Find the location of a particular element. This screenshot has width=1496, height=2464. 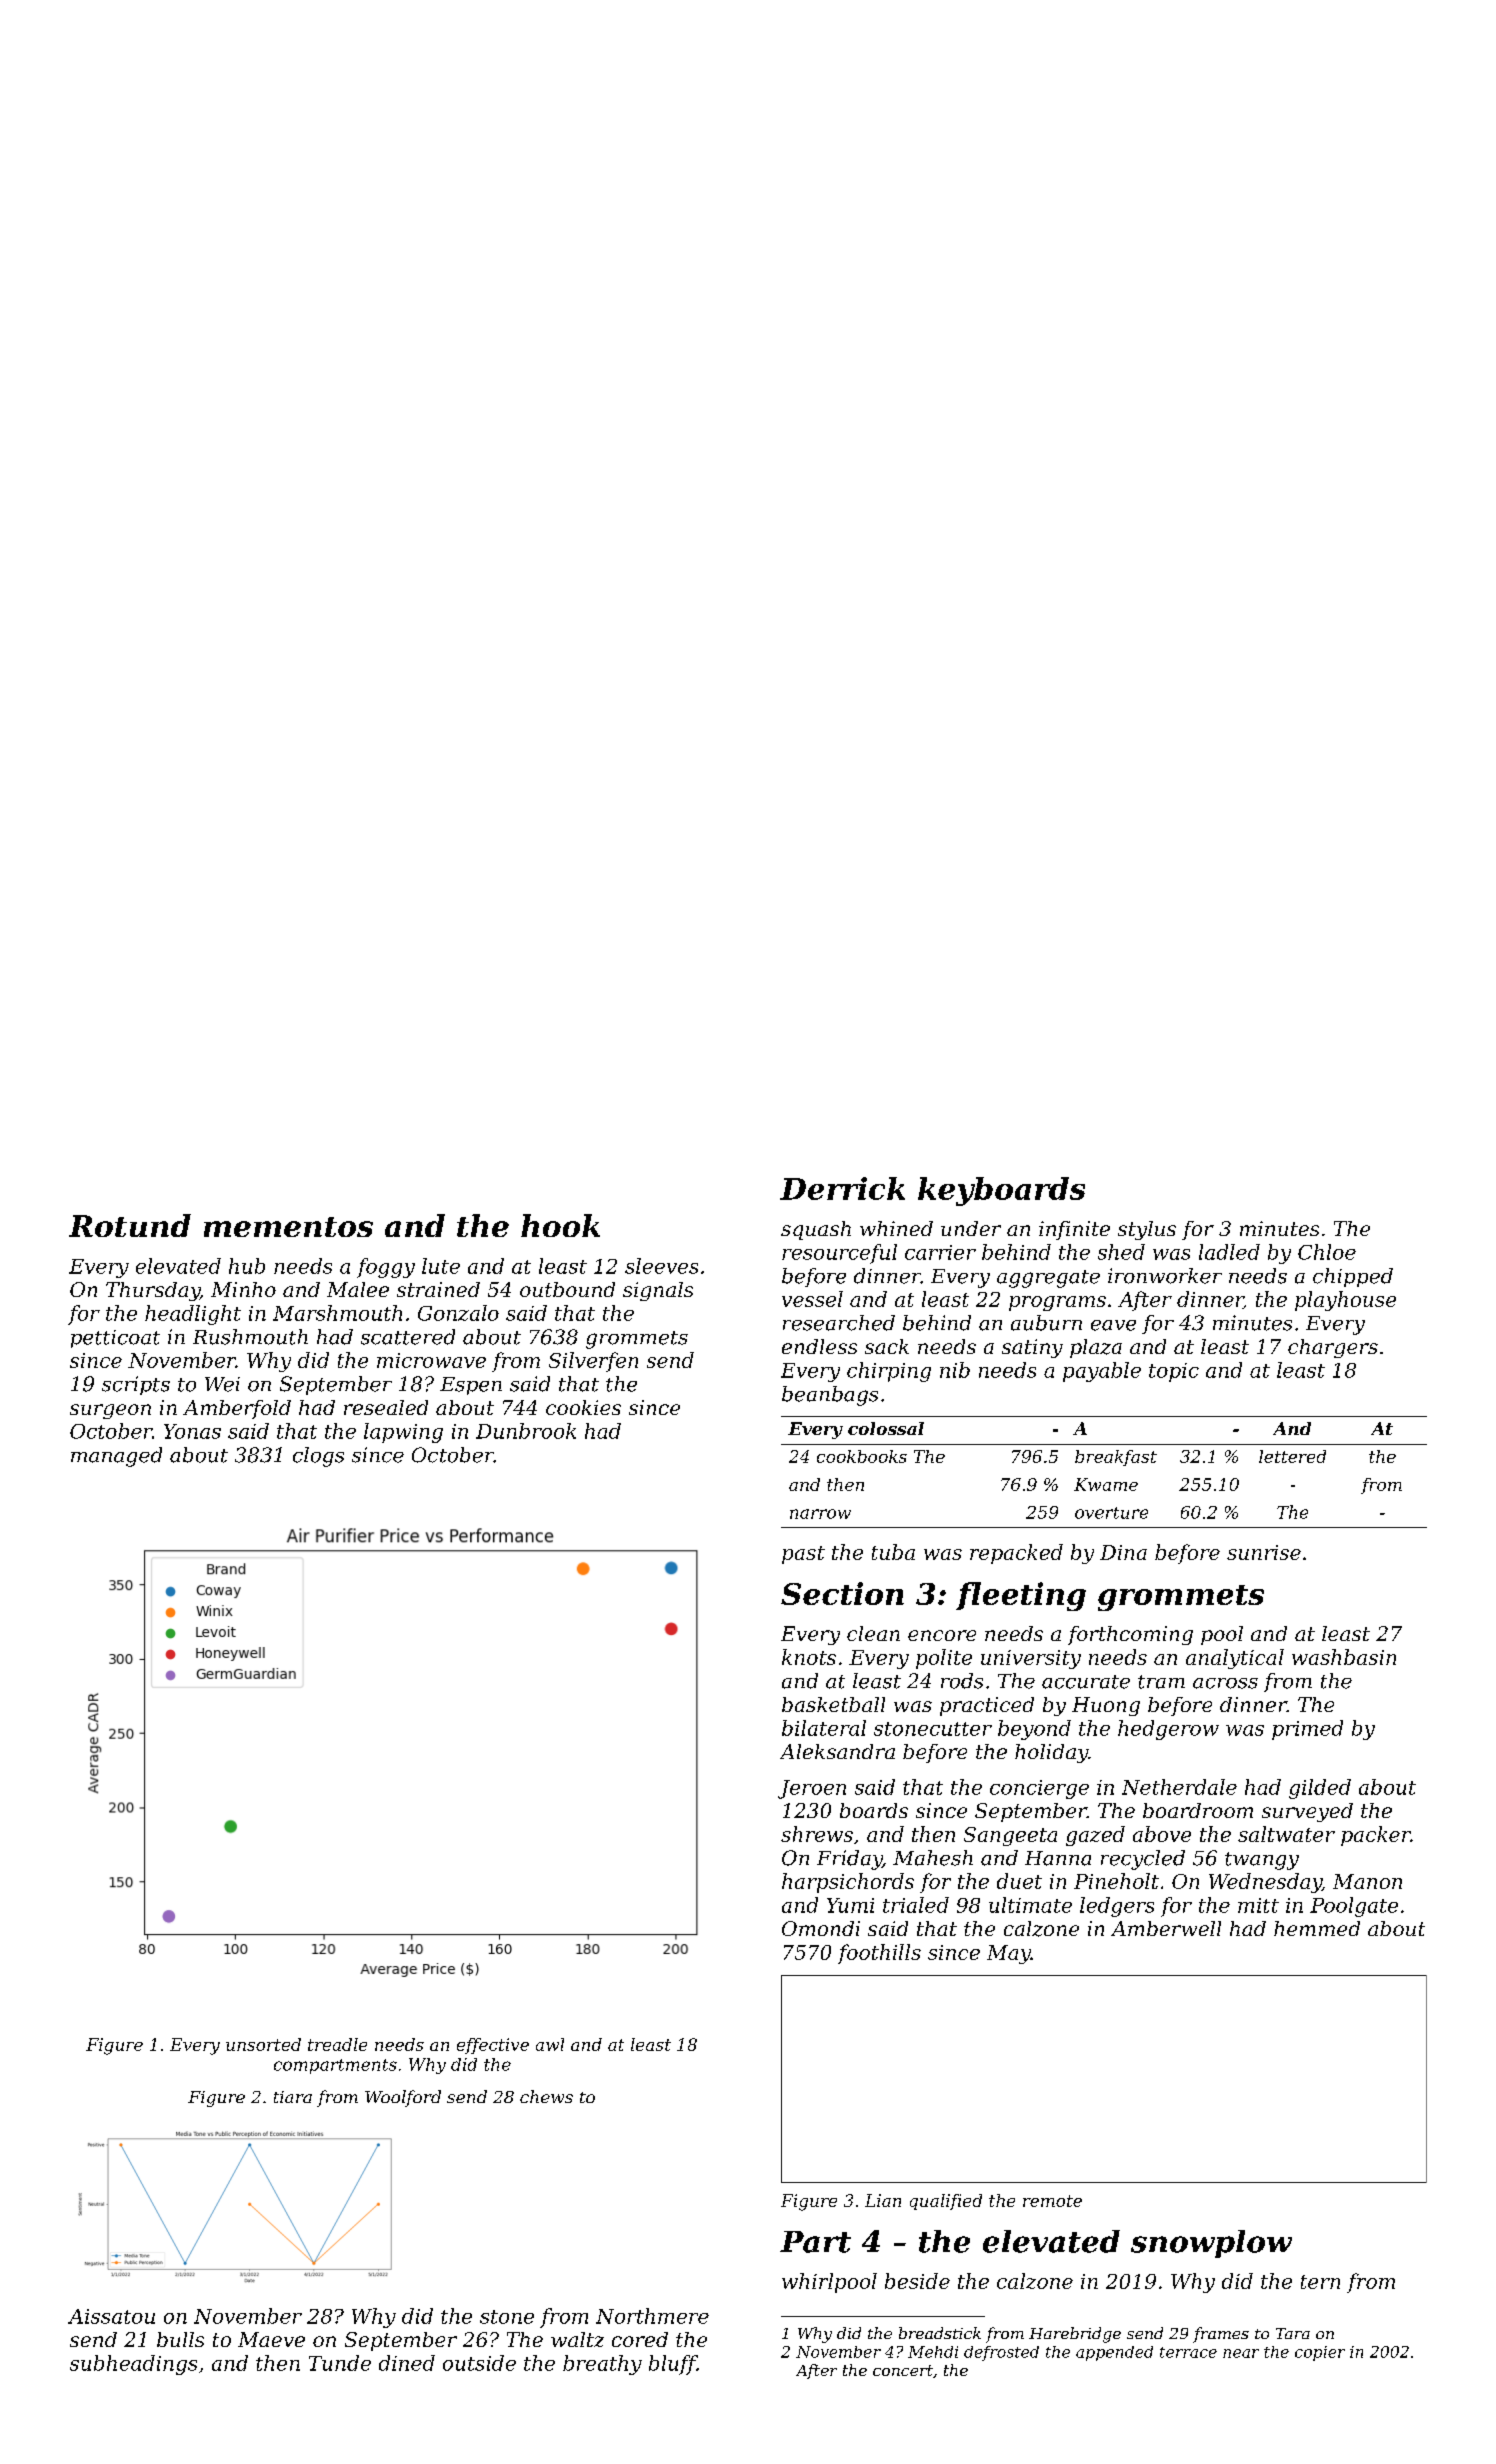

lettered is located at coordinates (1292, 1456).
